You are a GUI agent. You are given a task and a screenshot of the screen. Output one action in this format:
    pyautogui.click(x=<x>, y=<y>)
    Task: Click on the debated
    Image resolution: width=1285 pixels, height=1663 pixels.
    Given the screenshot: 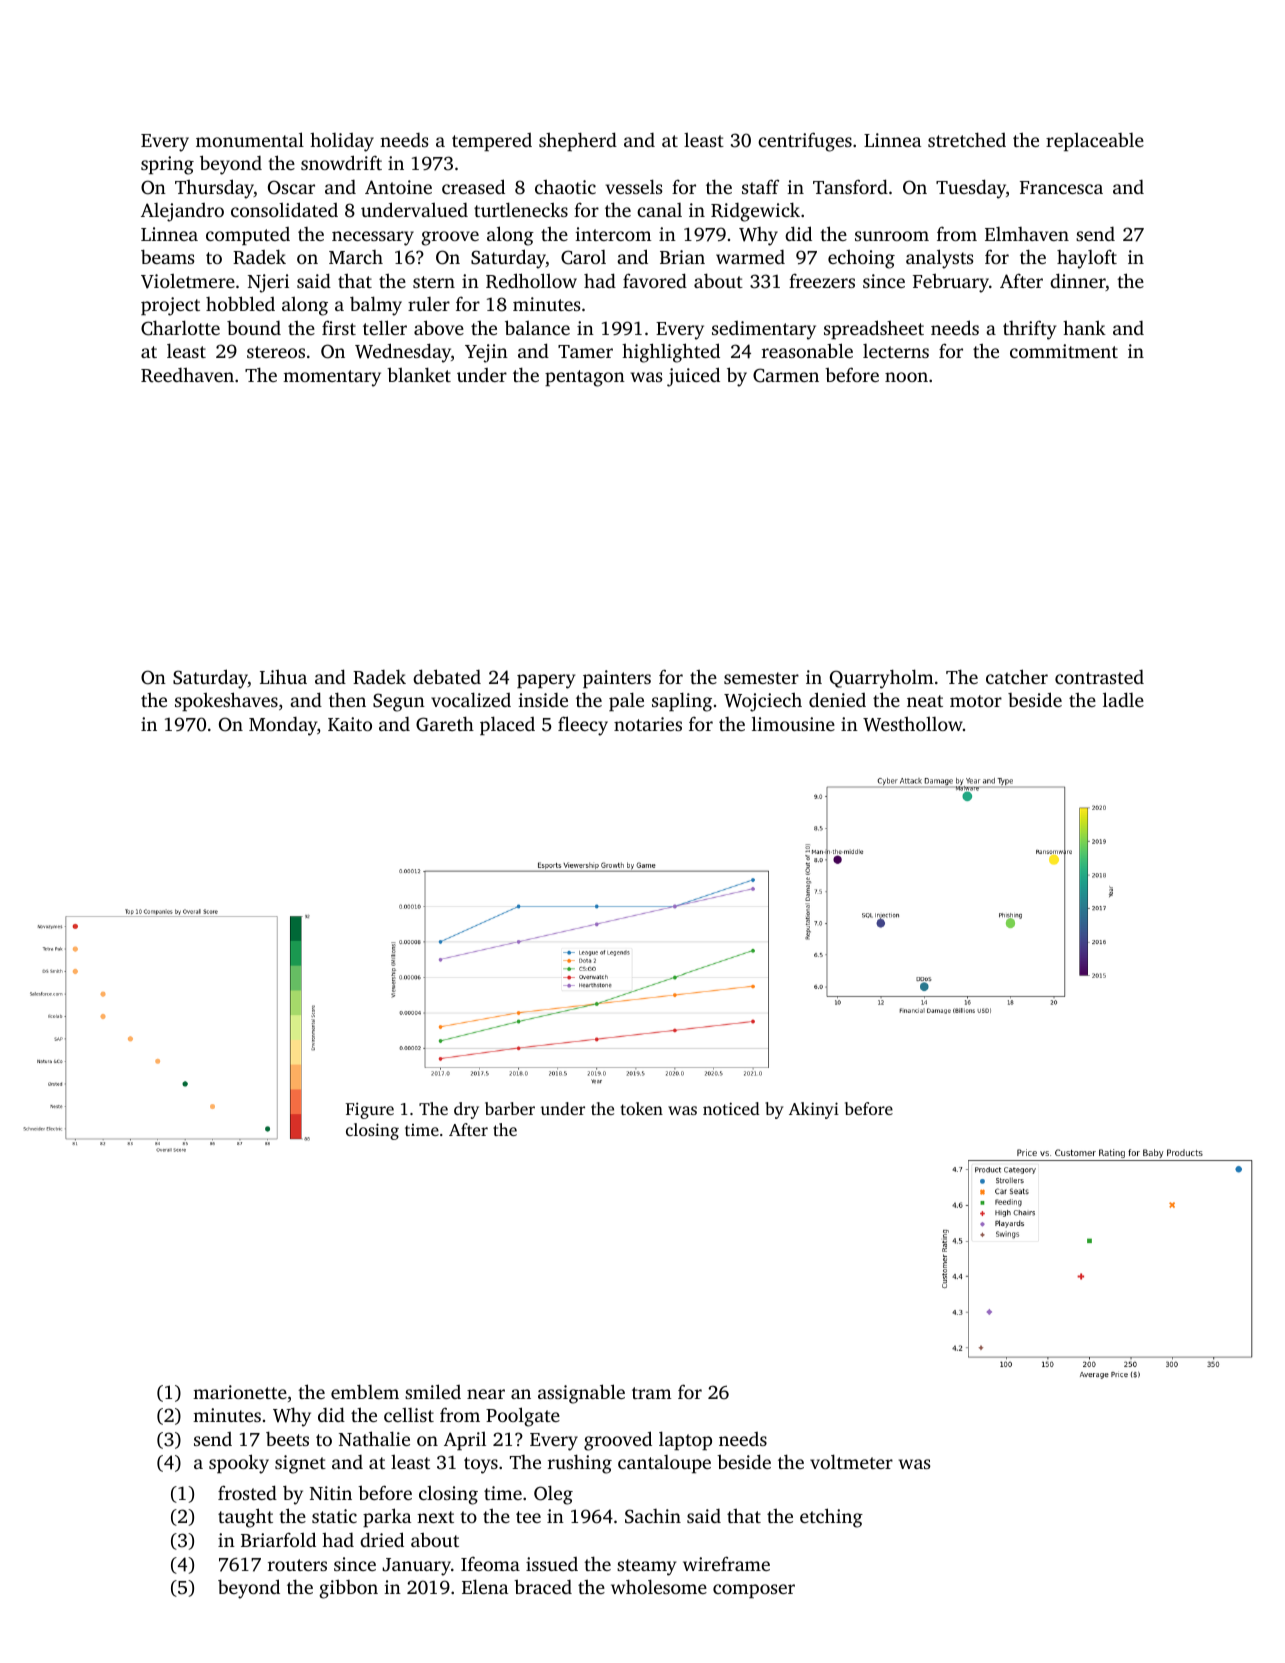 What is the action you would take?
    pyautogui.click(x=447, y=676)
